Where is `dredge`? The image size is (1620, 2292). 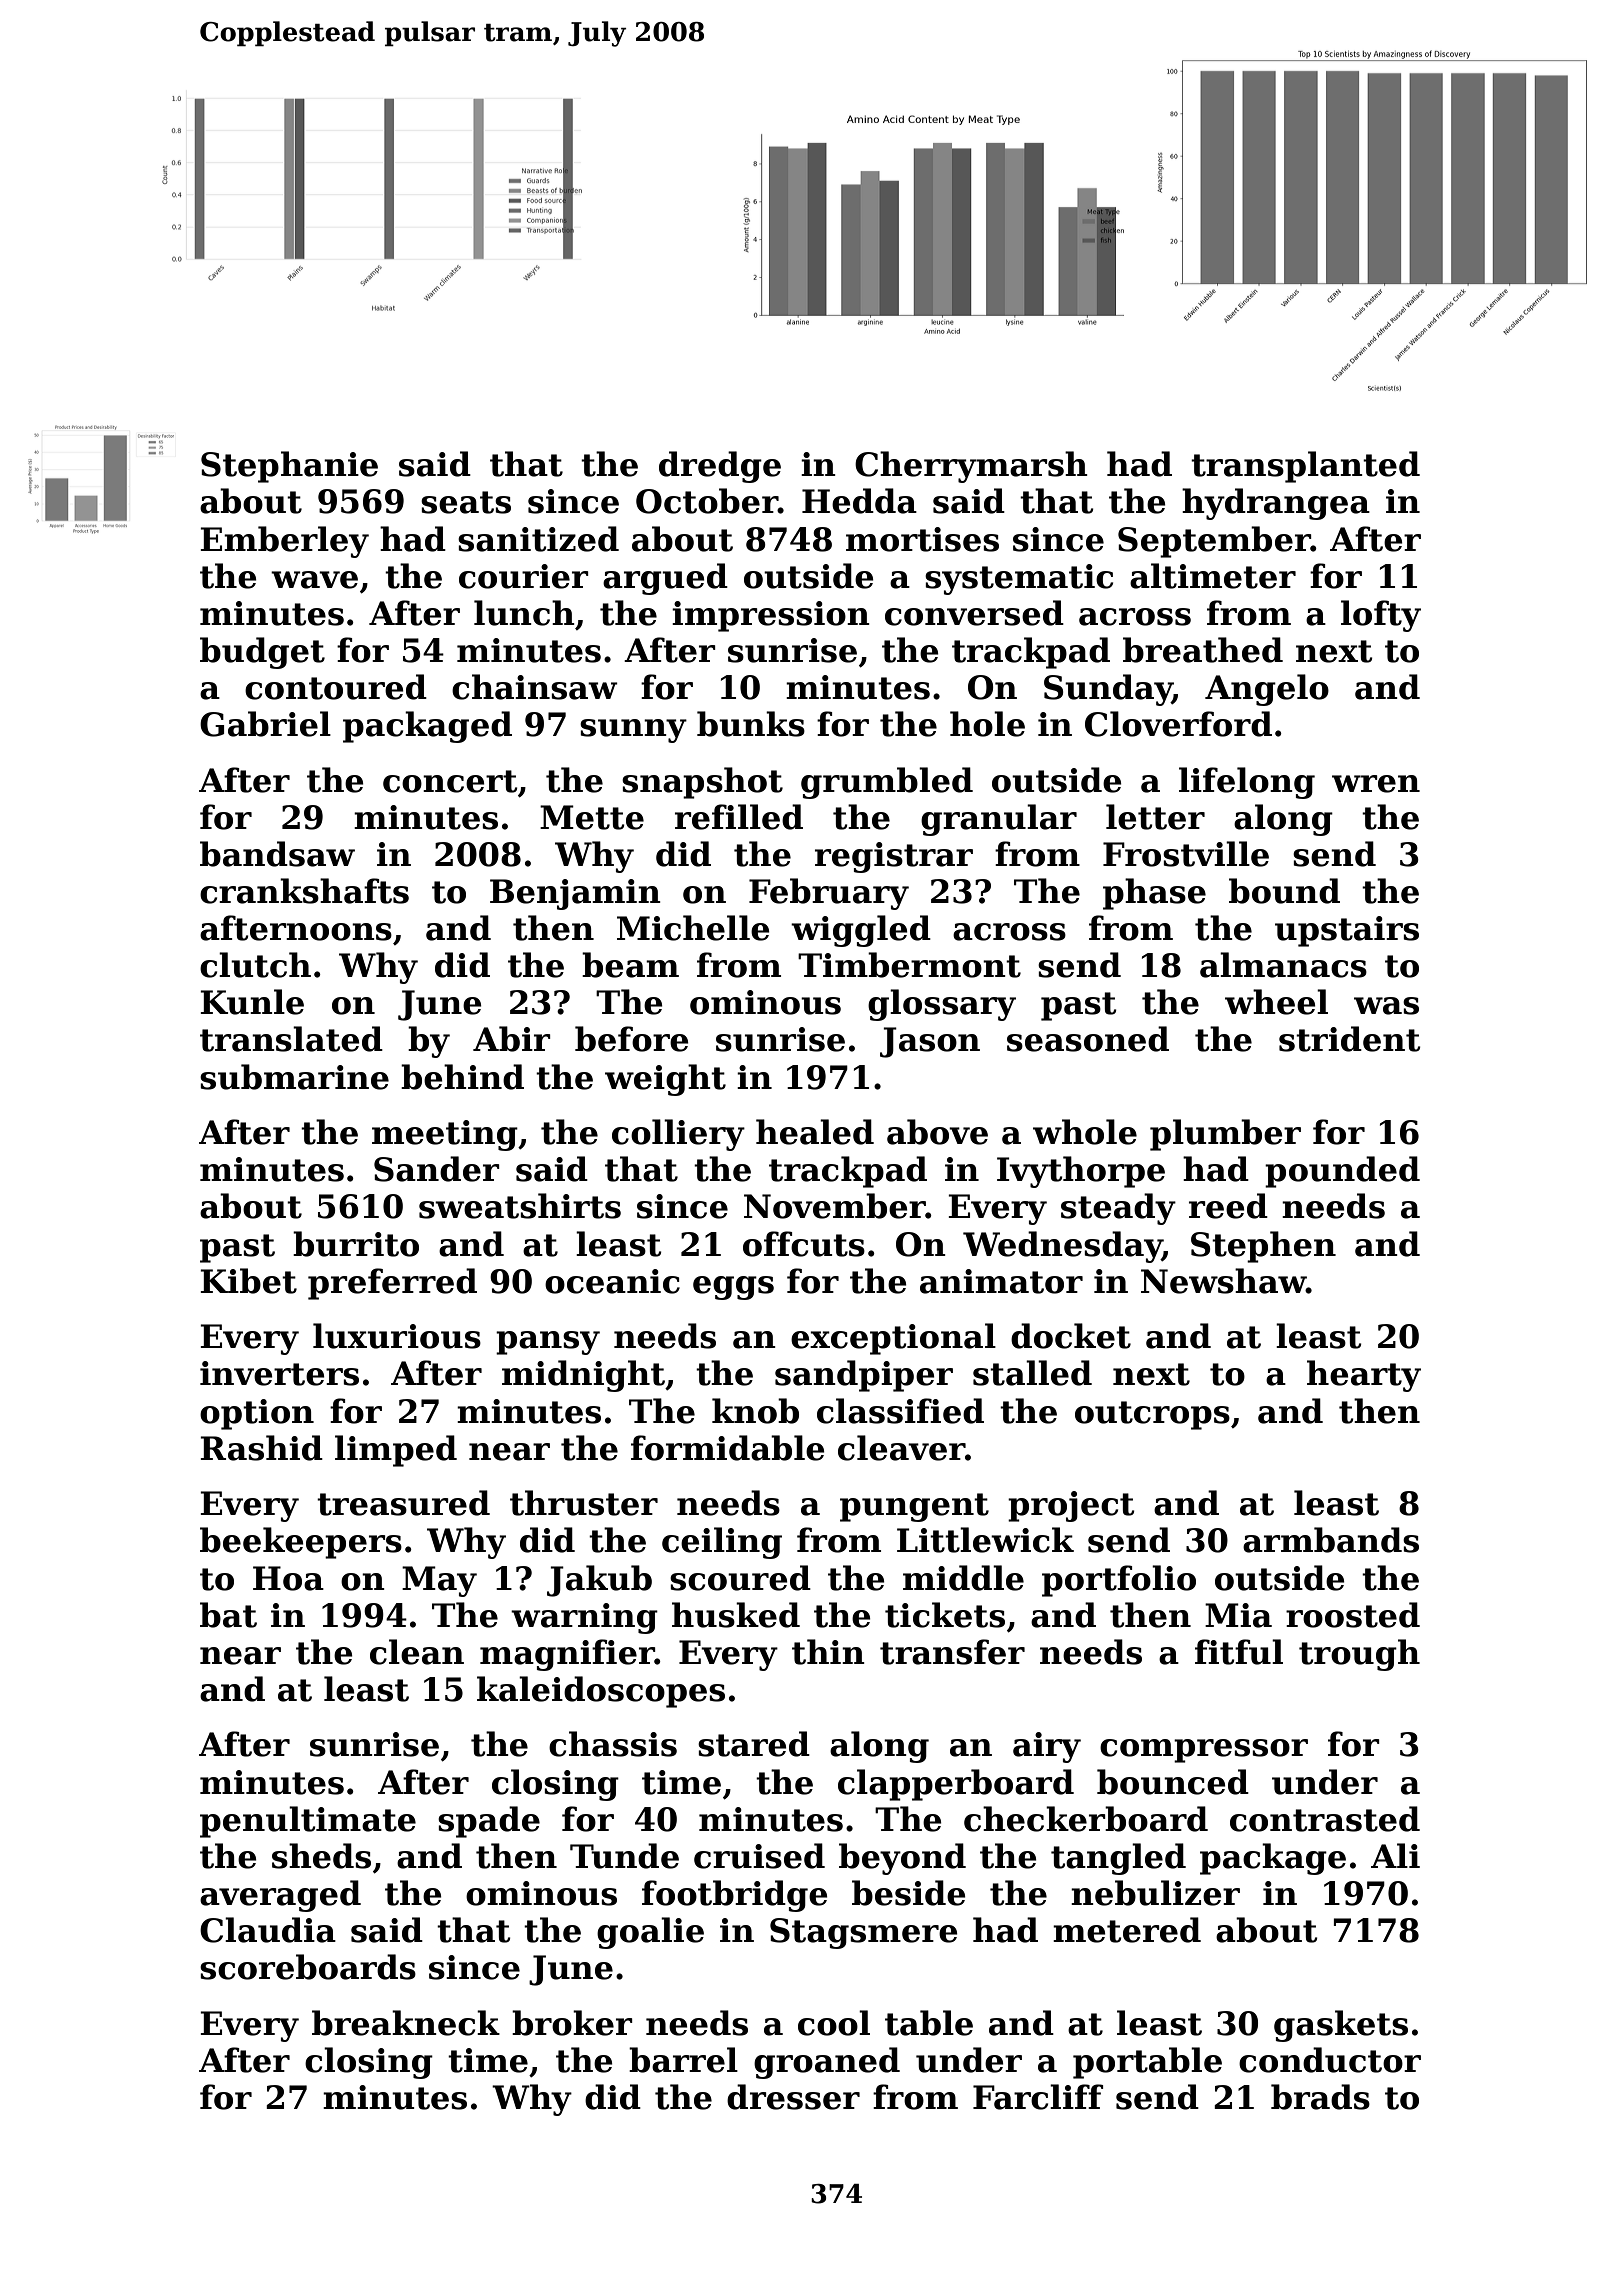
dredge is located at coordinates (720, 467).
